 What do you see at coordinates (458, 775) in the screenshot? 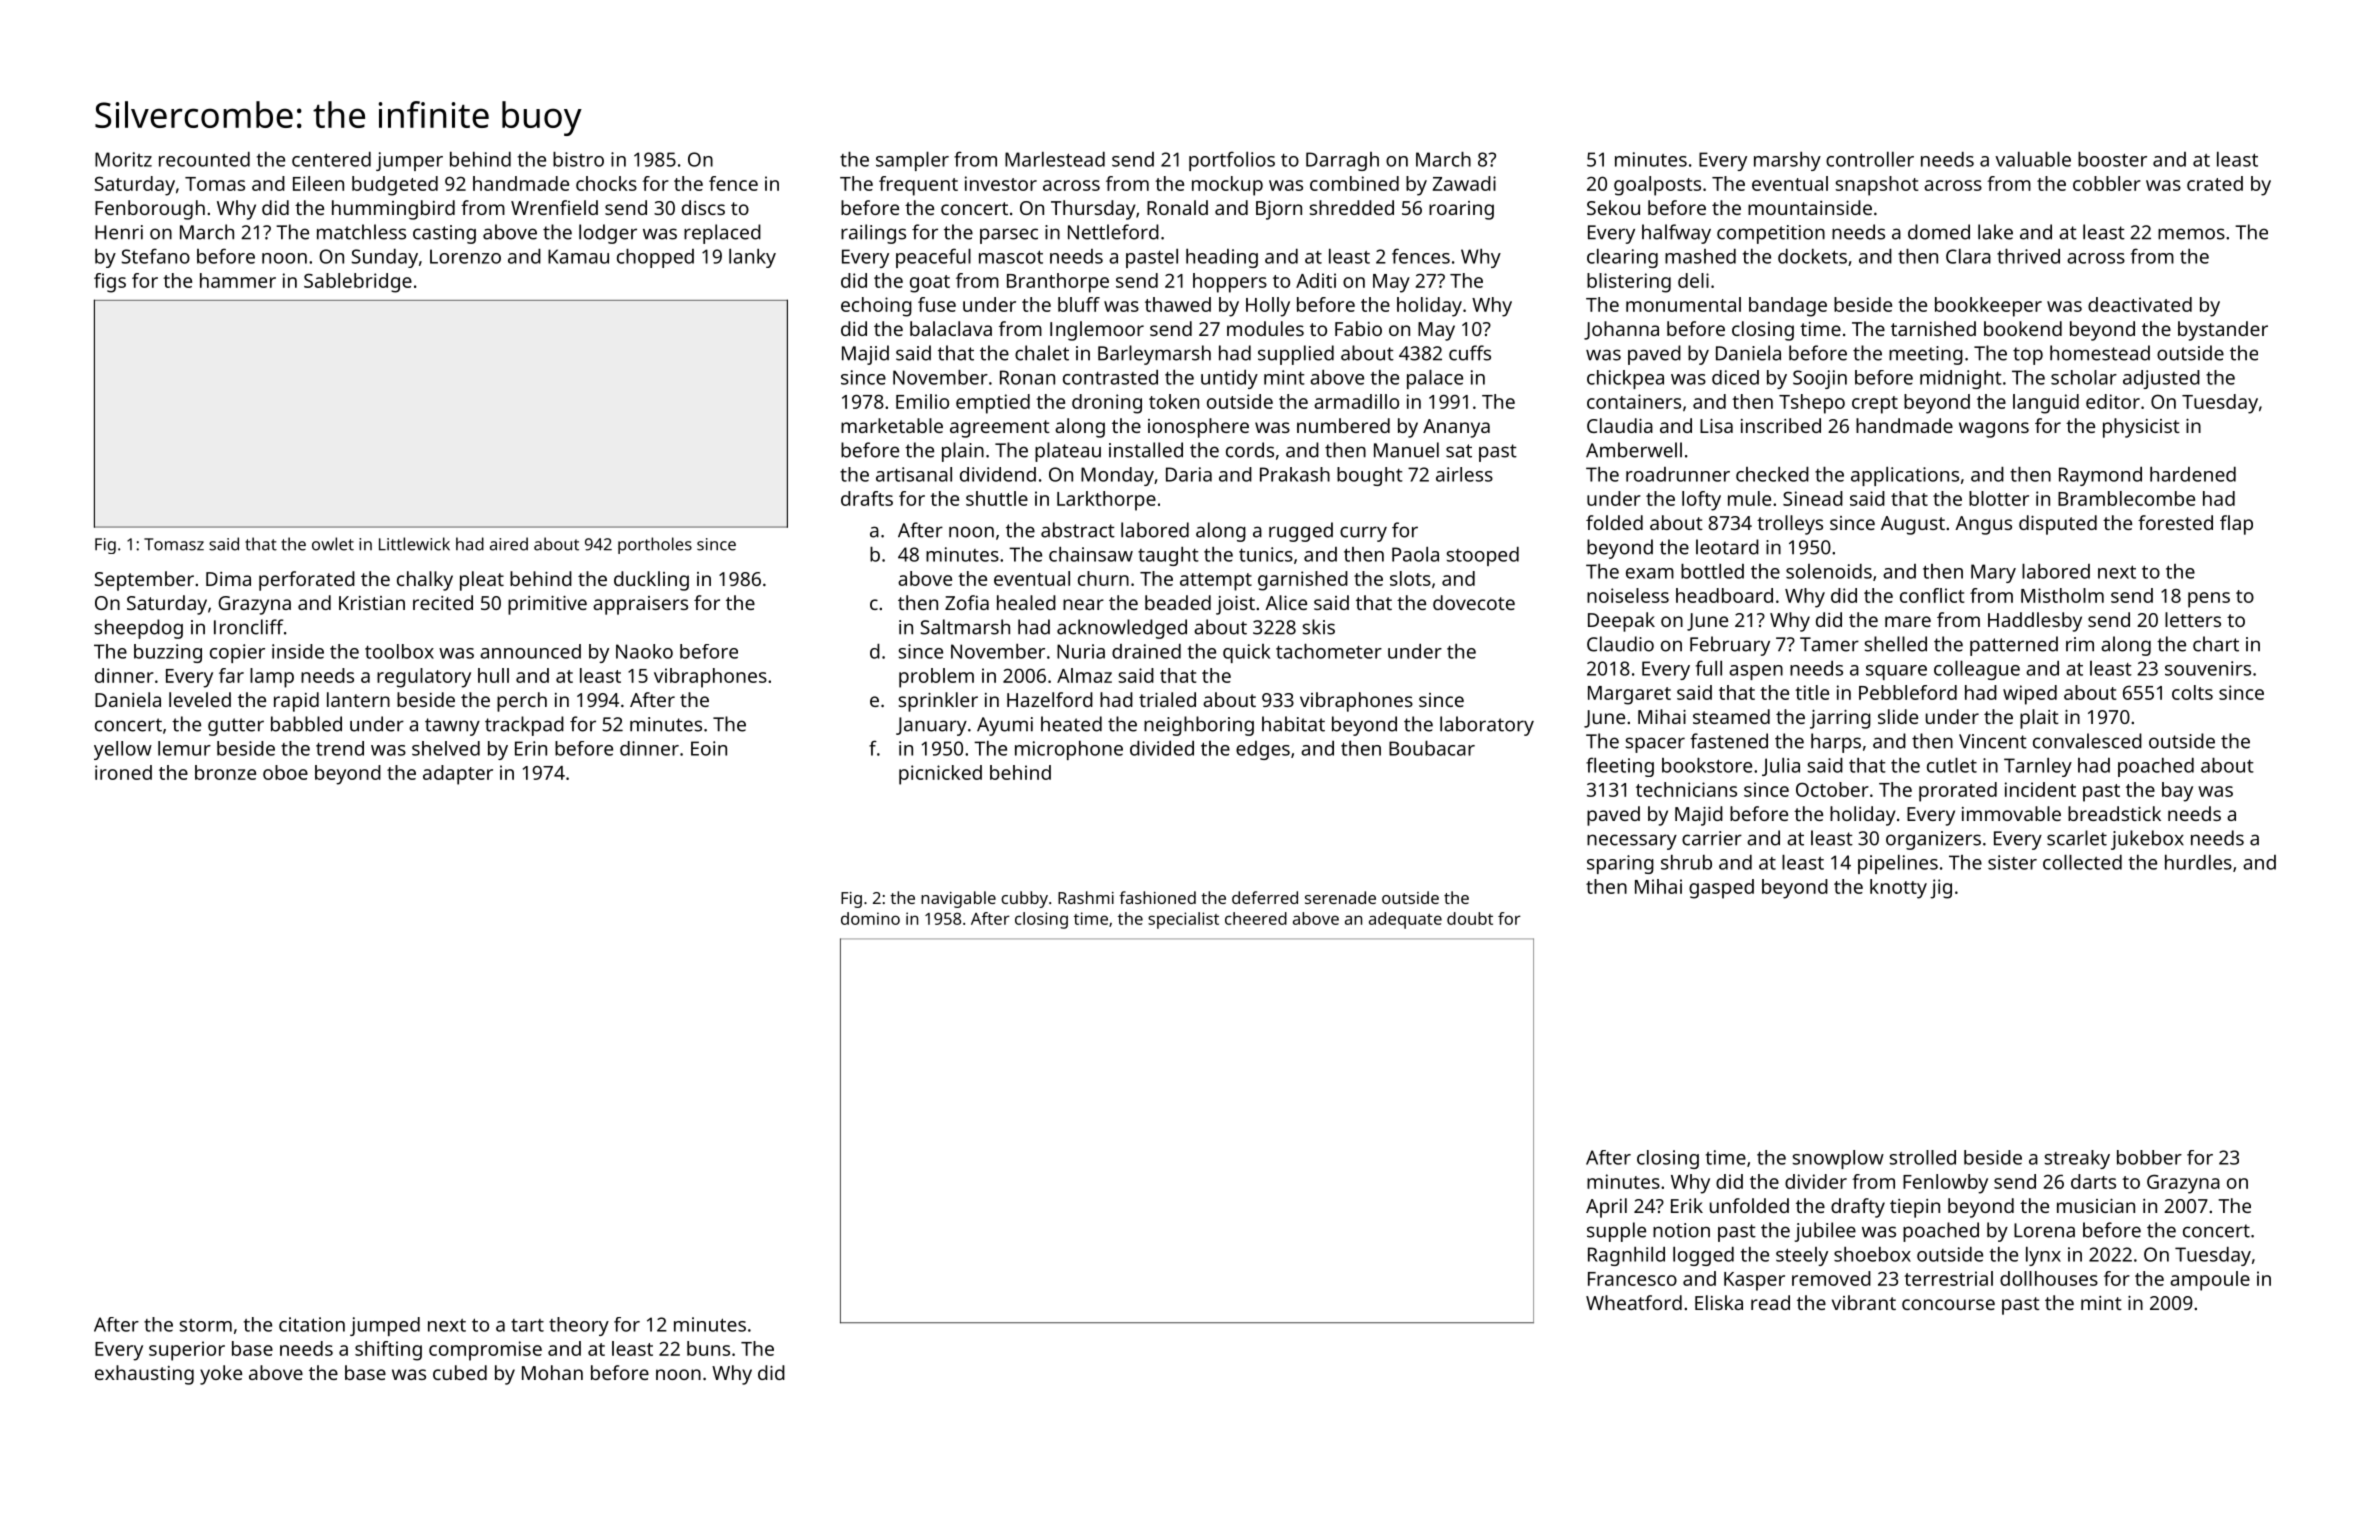
I see `adapter` at bounding box center [458, 775].
